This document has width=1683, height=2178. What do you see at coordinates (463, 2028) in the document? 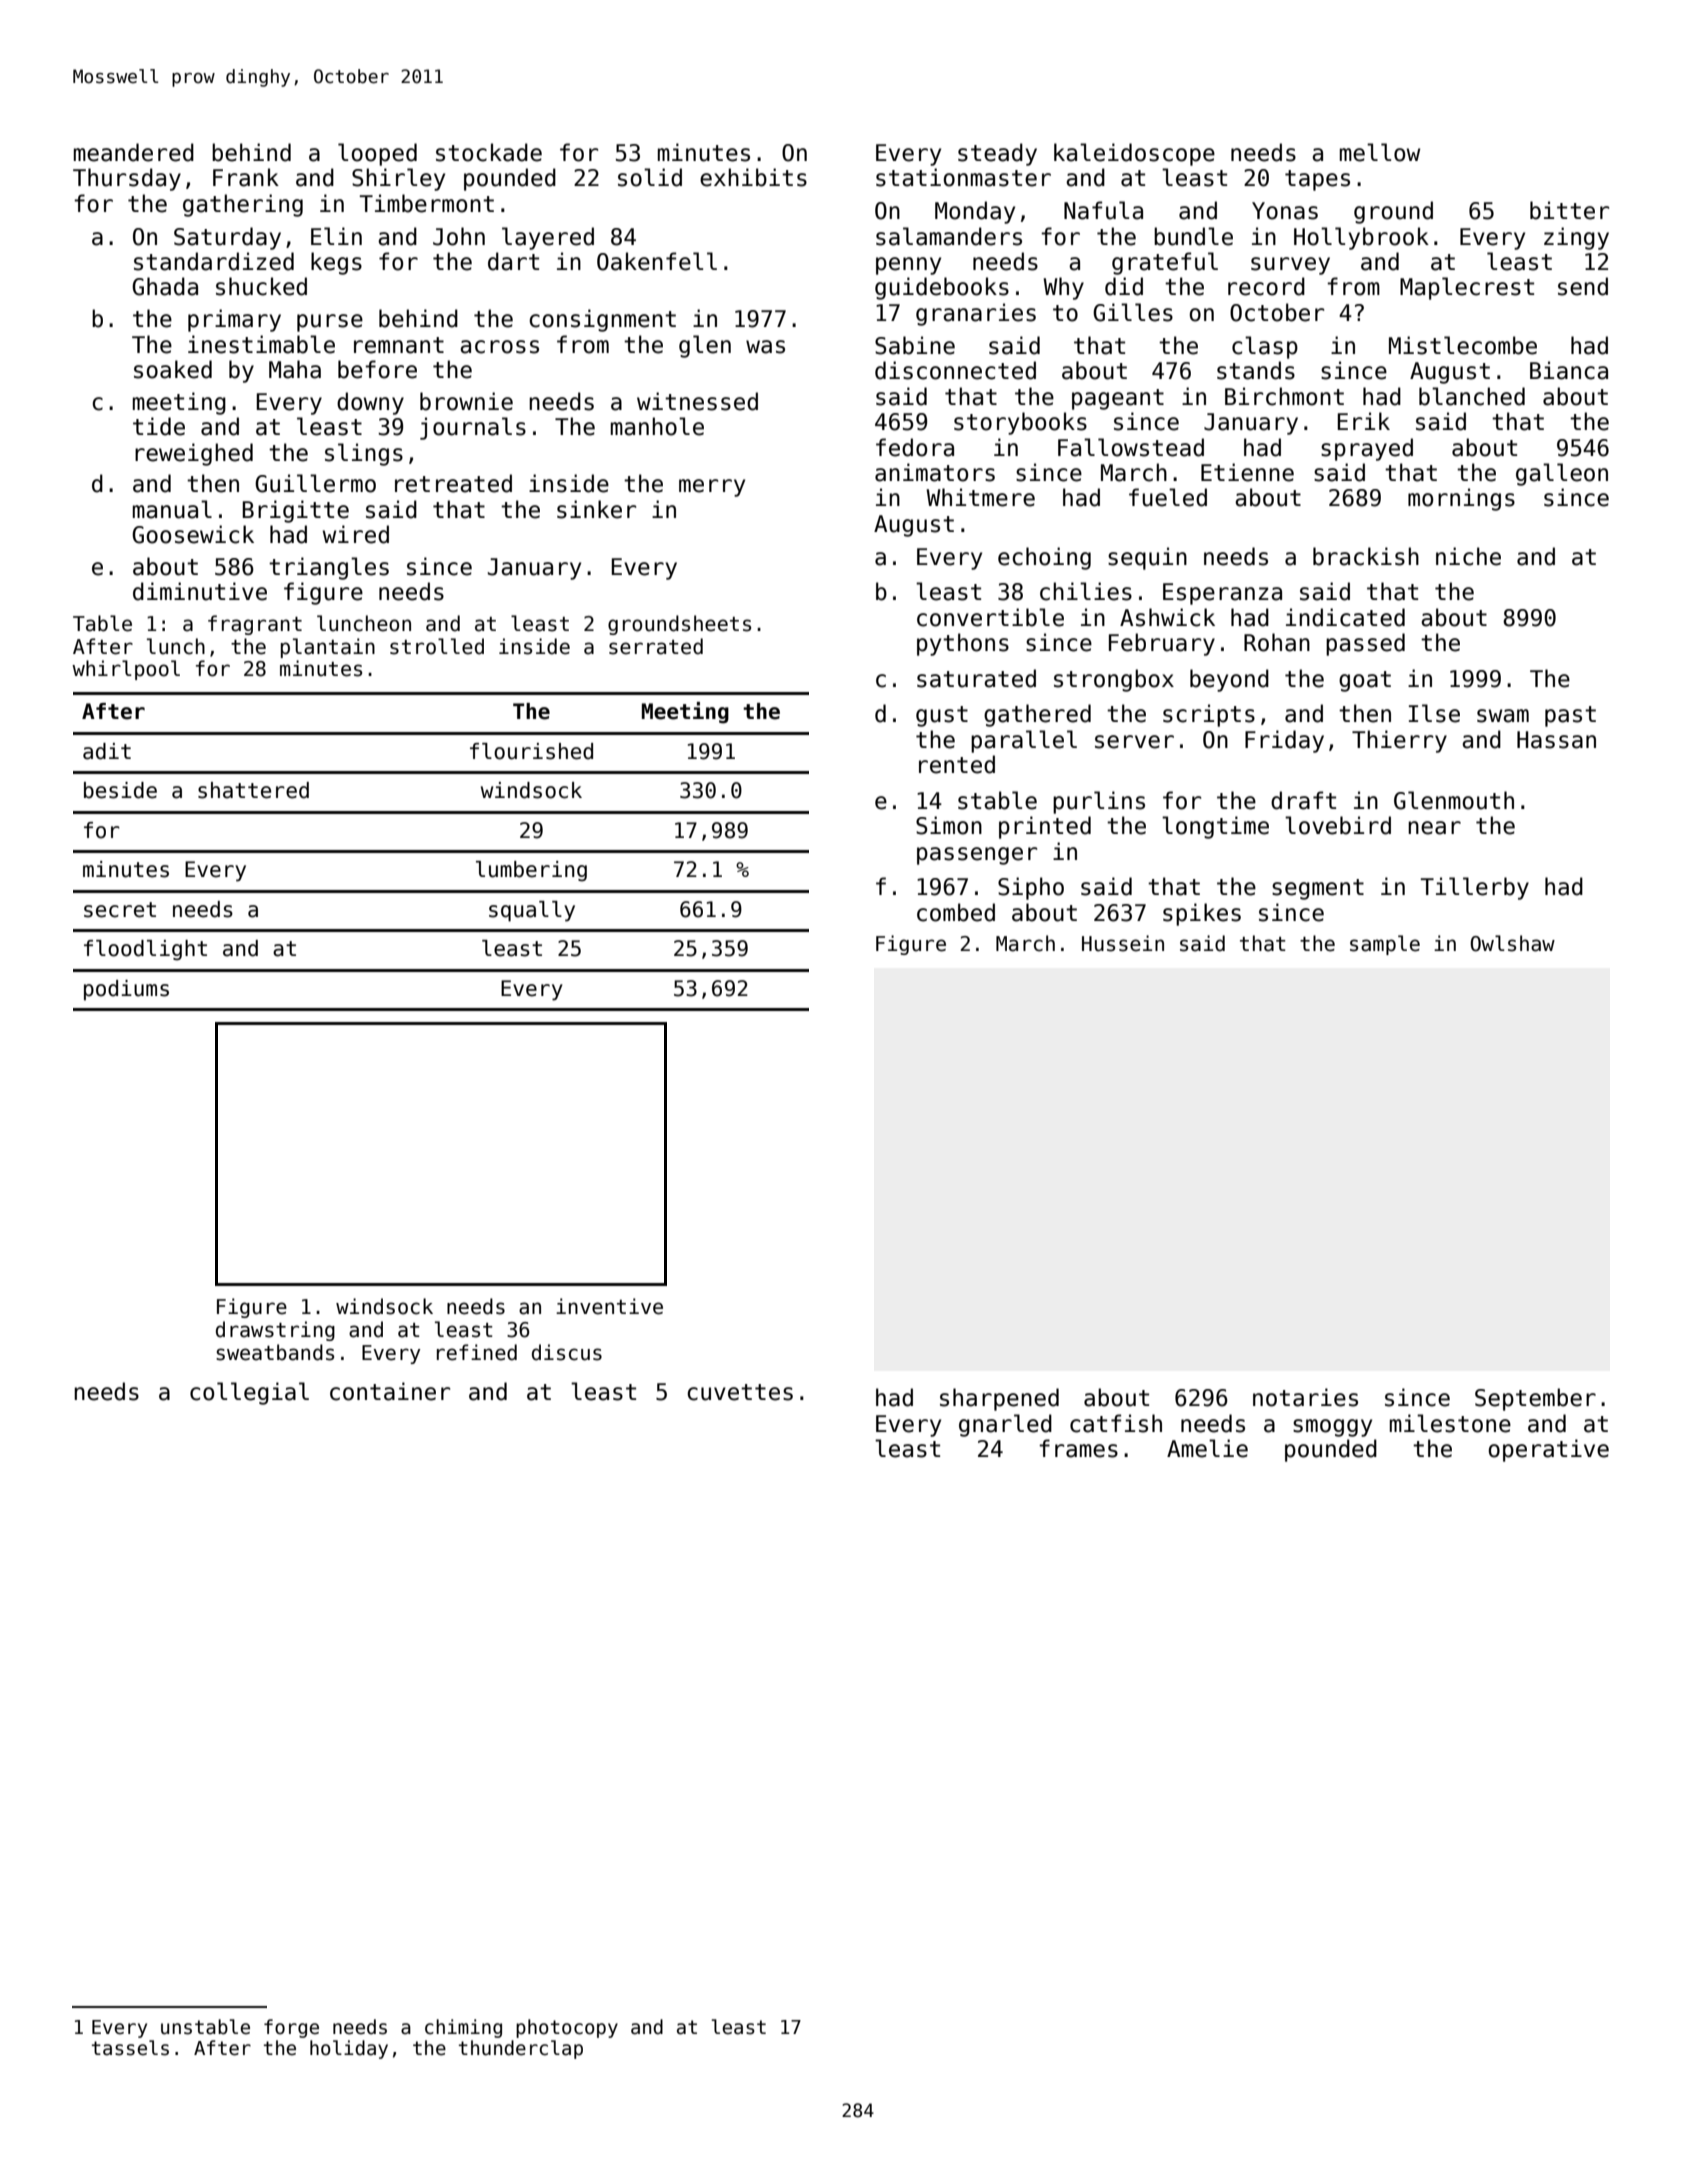
I see `chiming` at bounding box center [463, 2028].
